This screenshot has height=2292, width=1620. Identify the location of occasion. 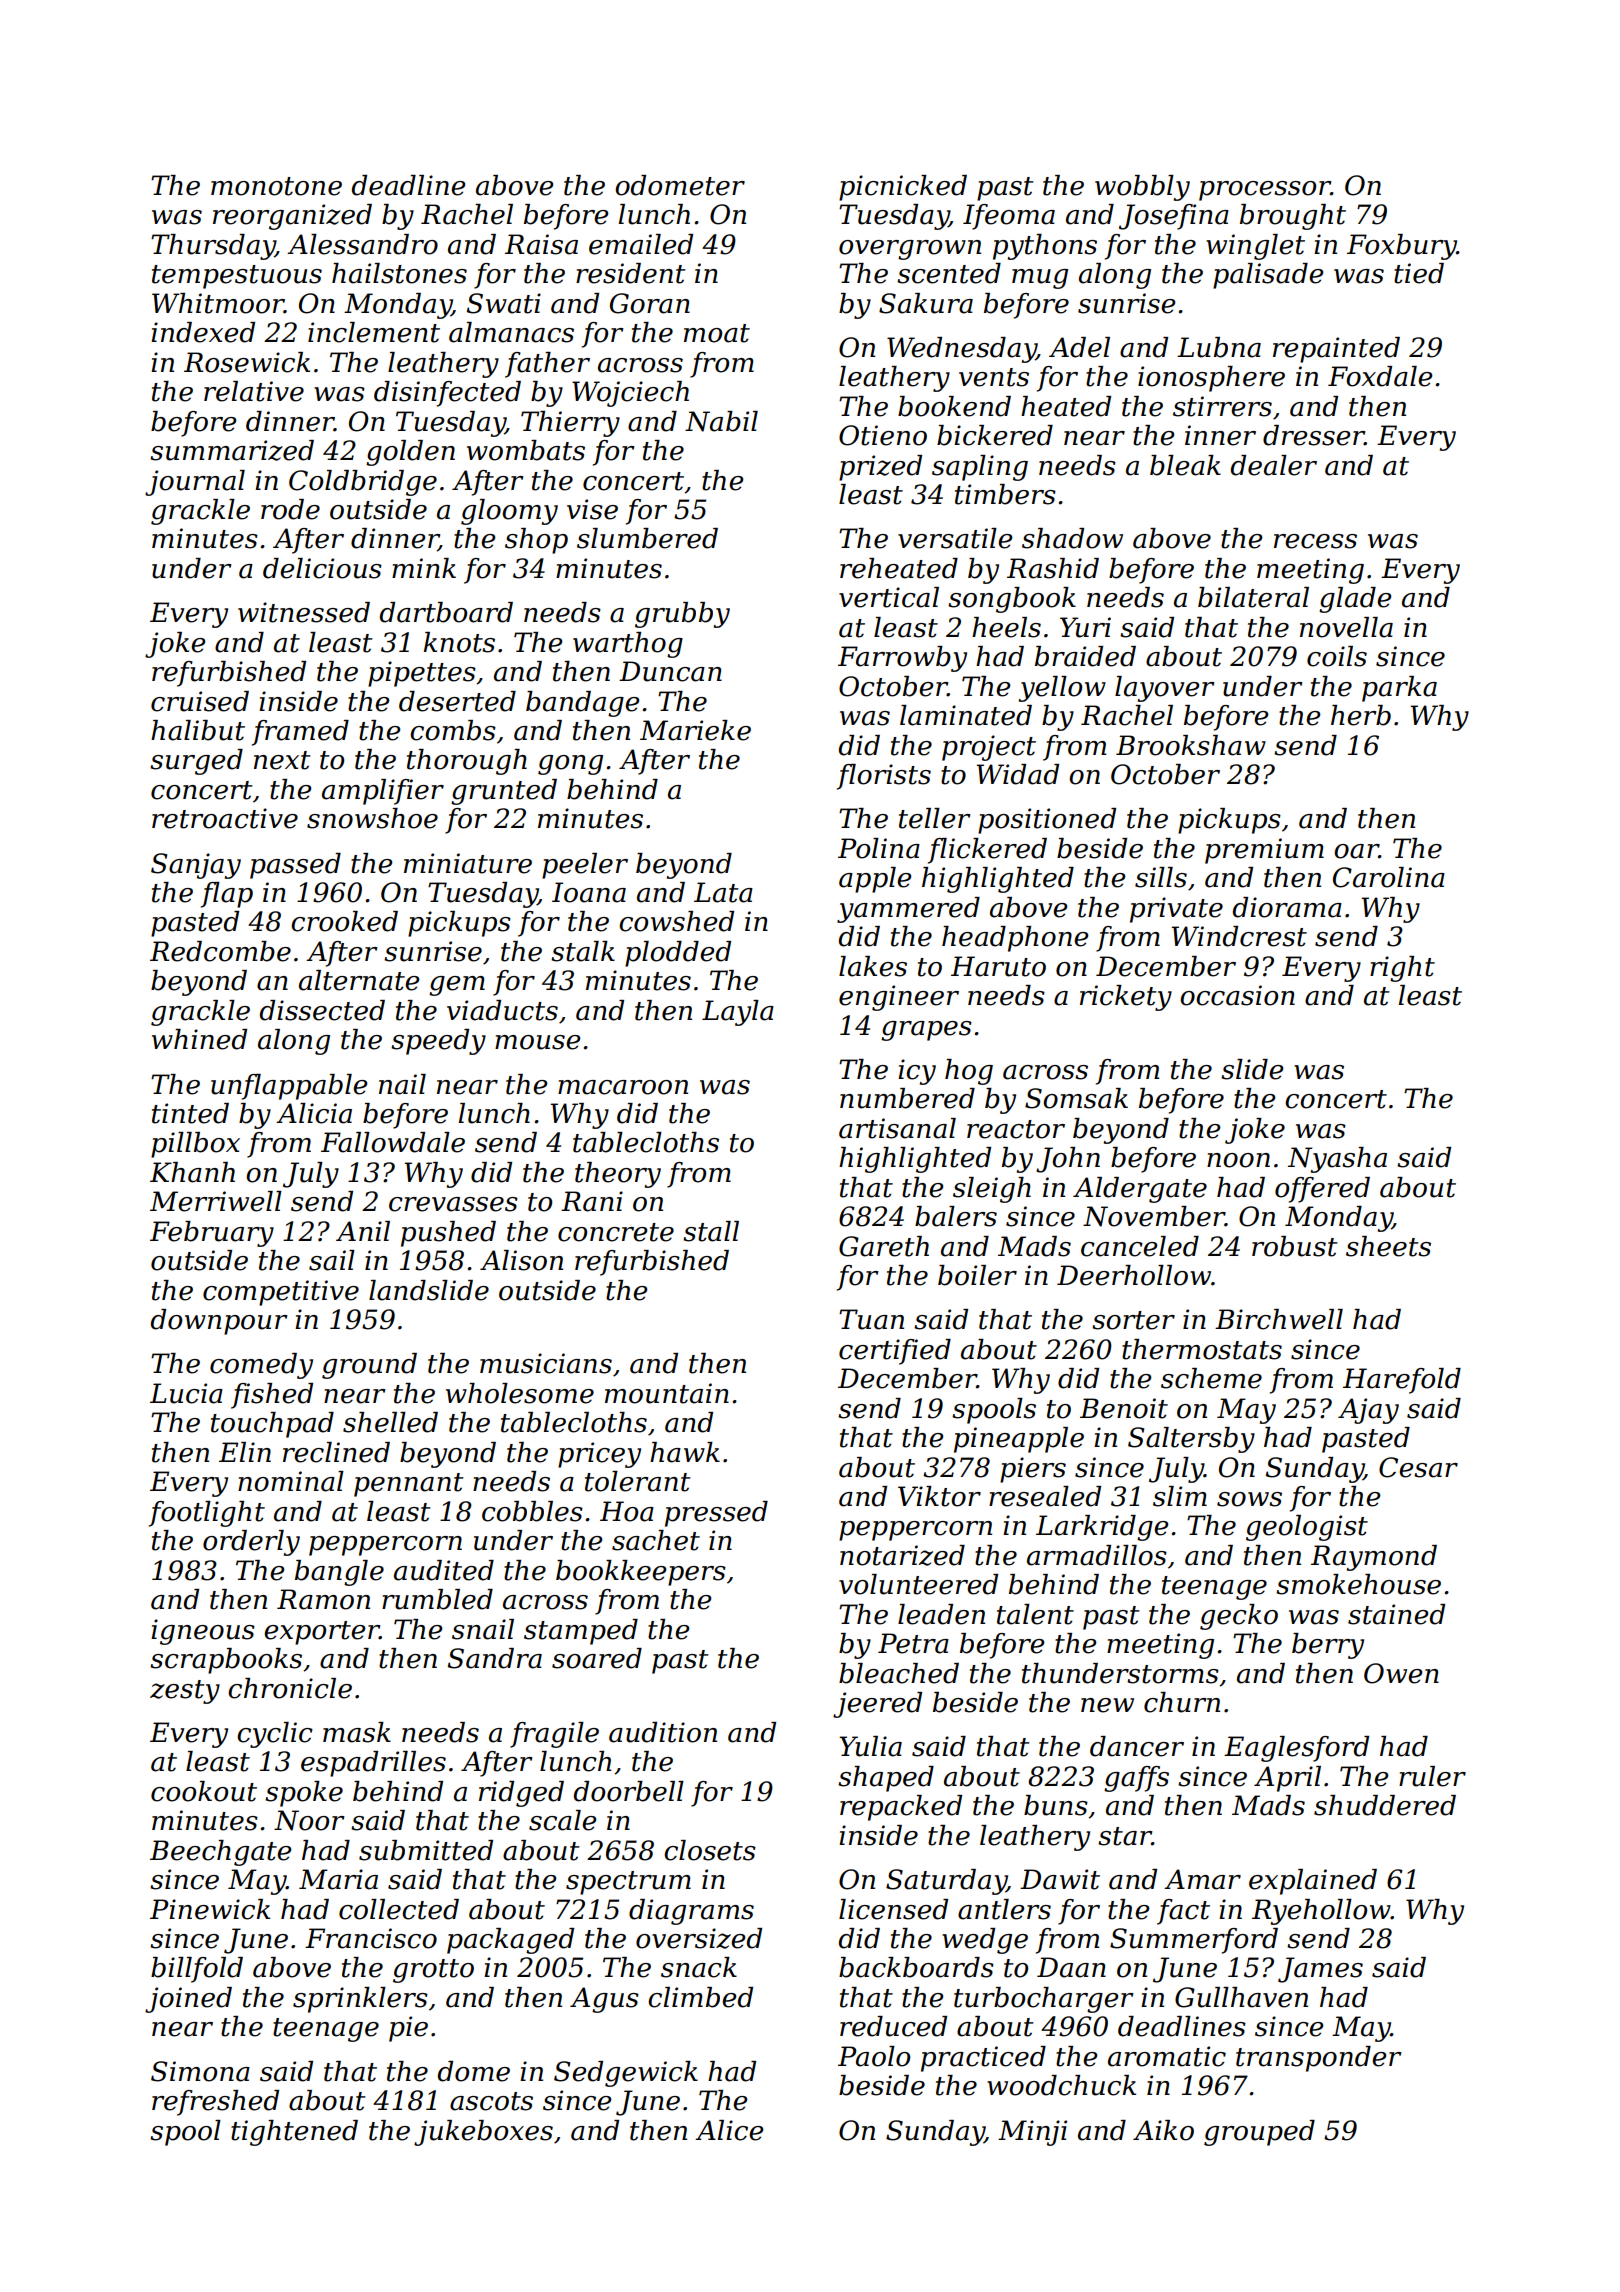
(1237, 995).
